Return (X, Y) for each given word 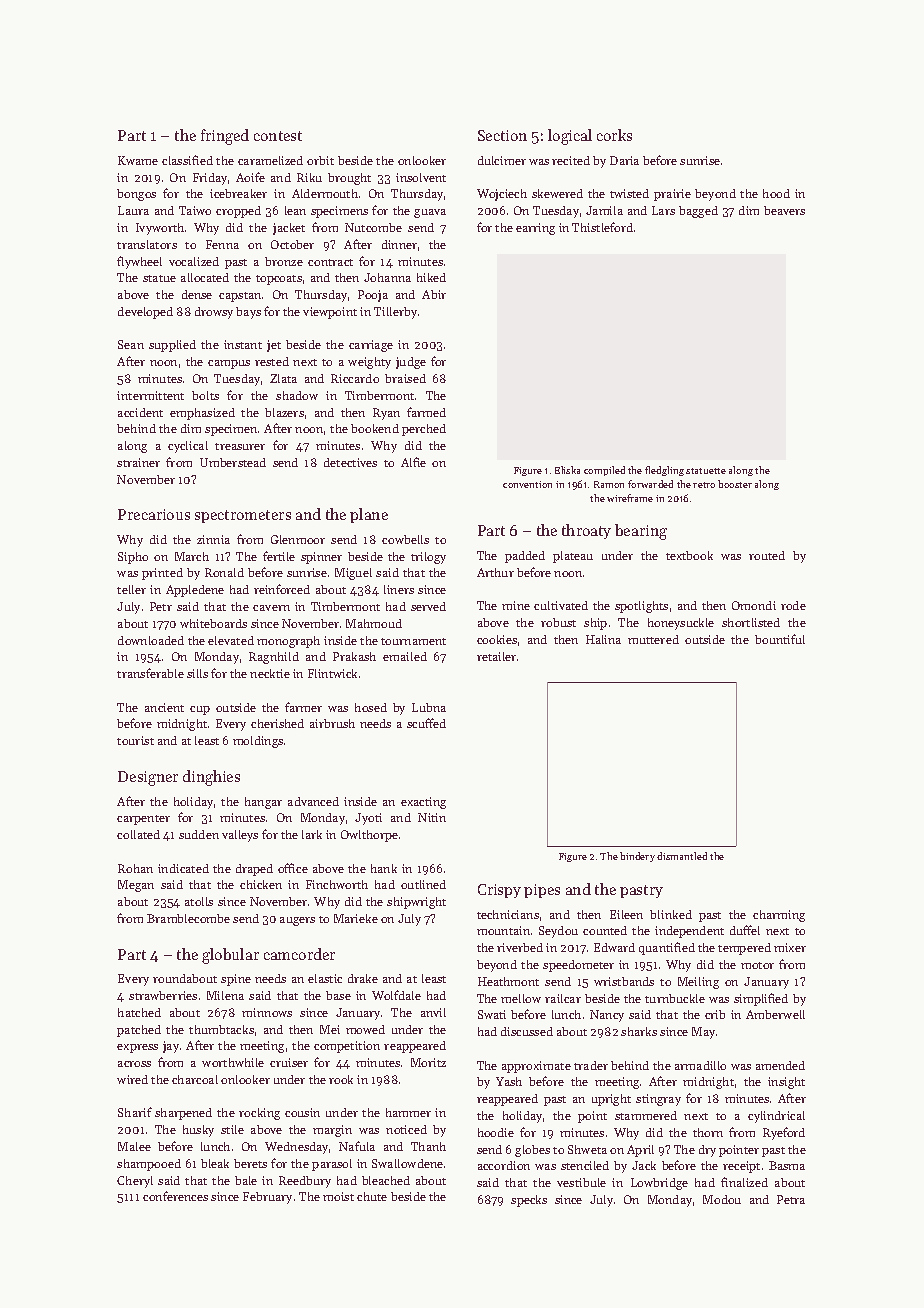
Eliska (567, 470)
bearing (641, 532)
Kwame (138, 160)
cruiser (289, 1062)
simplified (761, 999)
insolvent (421, 177)
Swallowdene (407, 1163)
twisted (629, 193)
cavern (271, 608)
